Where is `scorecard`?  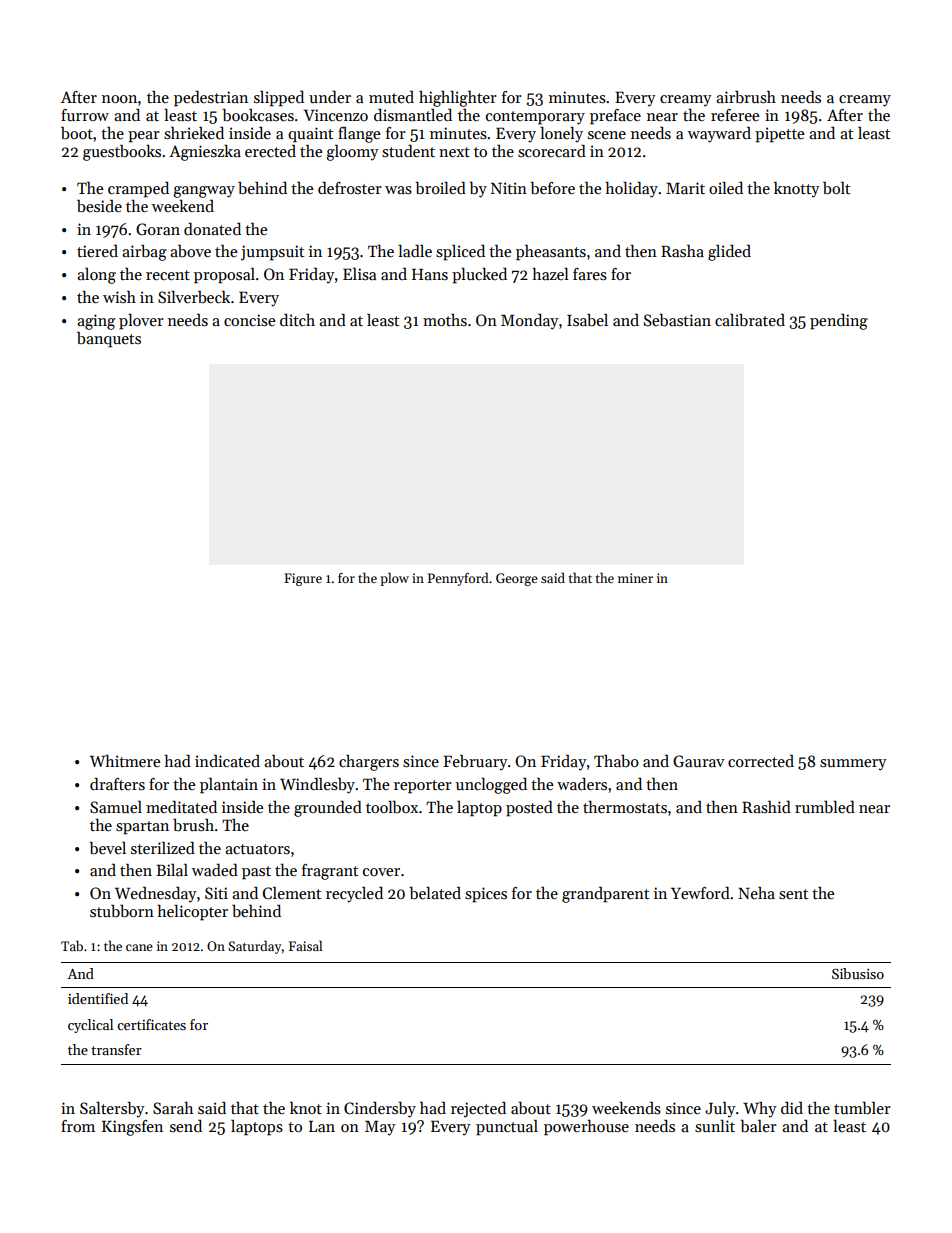 scorecard is located at coordinates (552, 151).
